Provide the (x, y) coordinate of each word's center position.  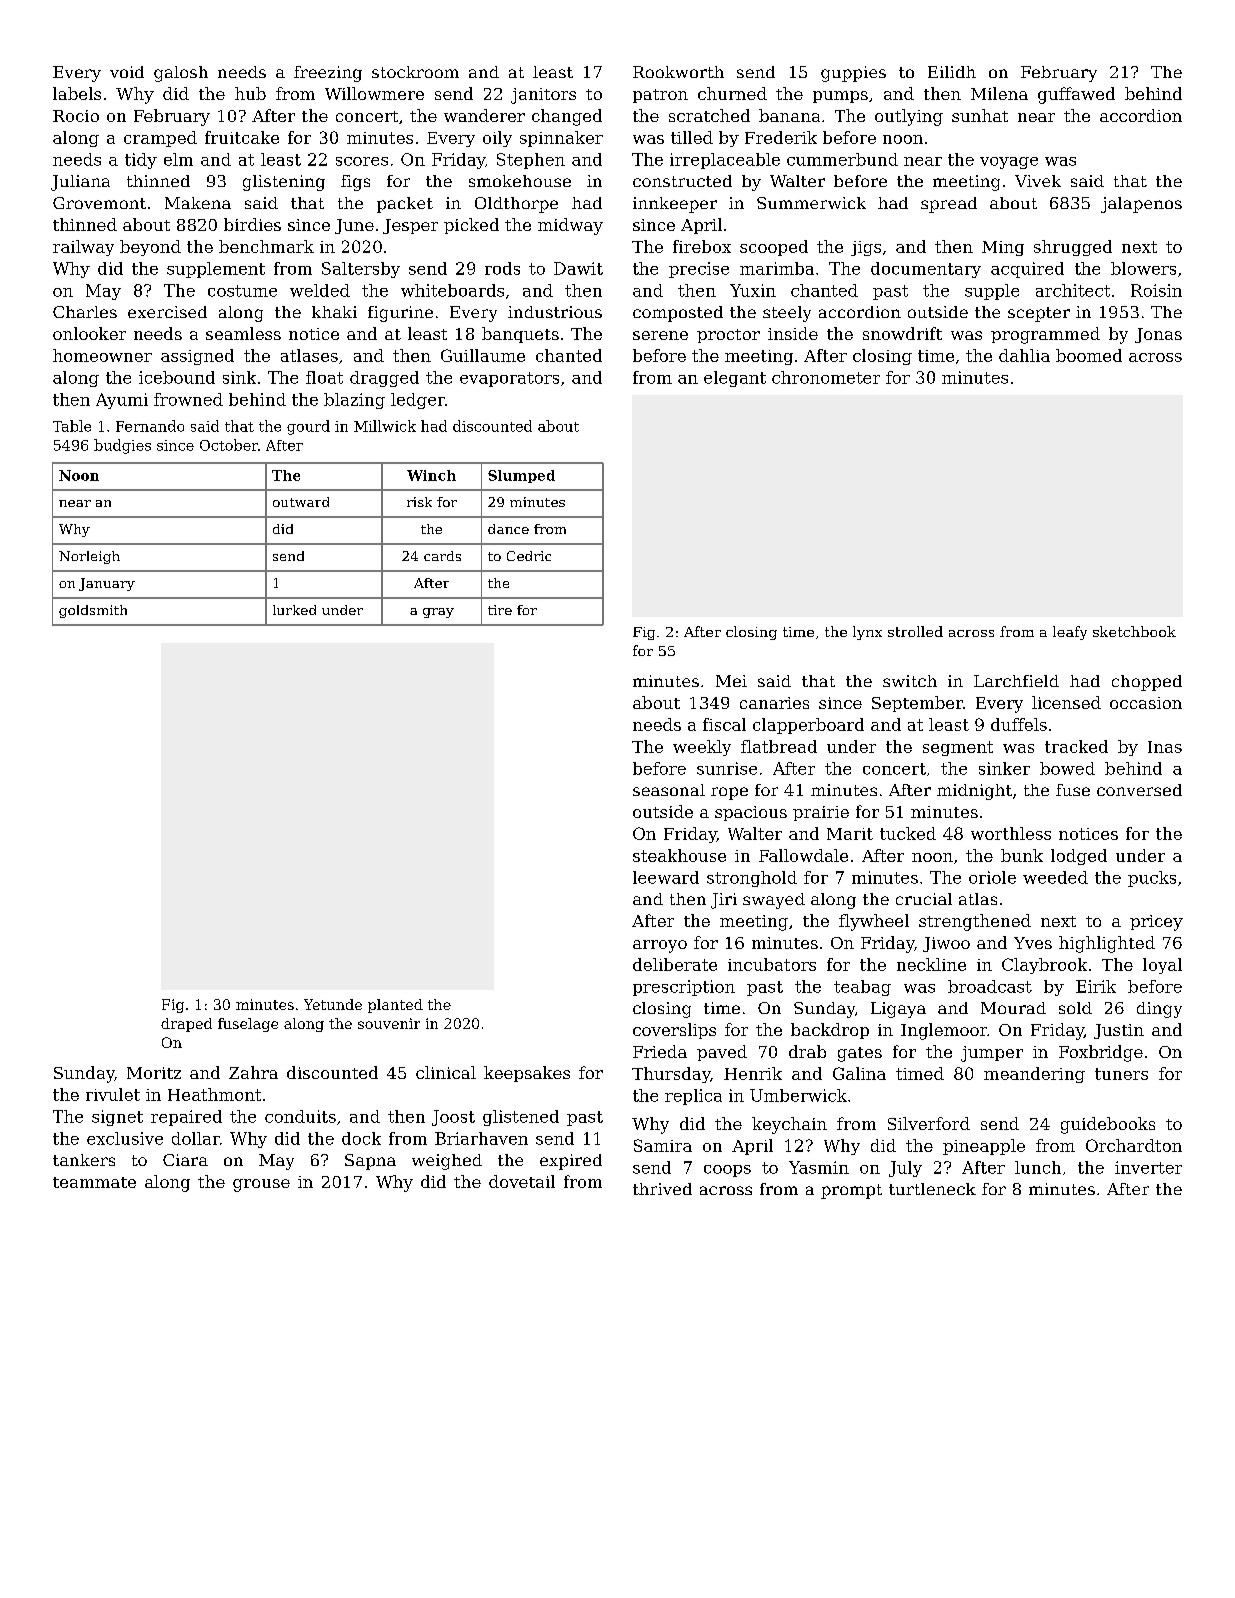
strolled (915, 631)
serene (660, 335)
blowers (1143, 268)
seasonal (669, 790)
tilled (692, 137)
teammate (94, 1182)
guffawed (1076, 95)
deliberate (675, 964)
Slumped (521, 476)
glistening (284, 183)
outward (301, 502)
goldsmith (93, 611)
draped (186, 1025)
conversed (1139, 790)
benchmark (266, 246)
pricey (1156, 923)
